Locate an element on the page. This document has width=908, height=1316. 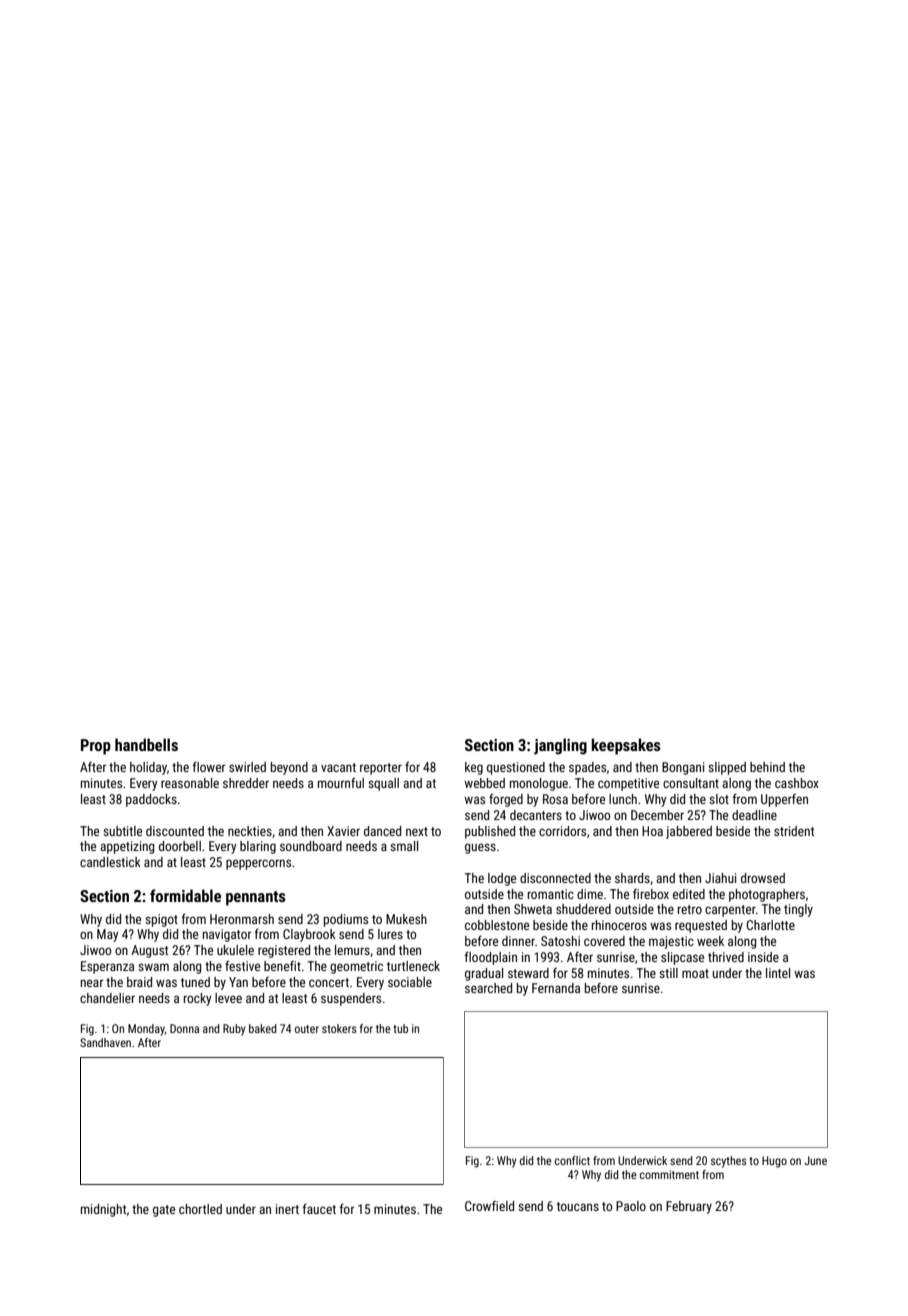
moat is located at coordinates (695, 973).
